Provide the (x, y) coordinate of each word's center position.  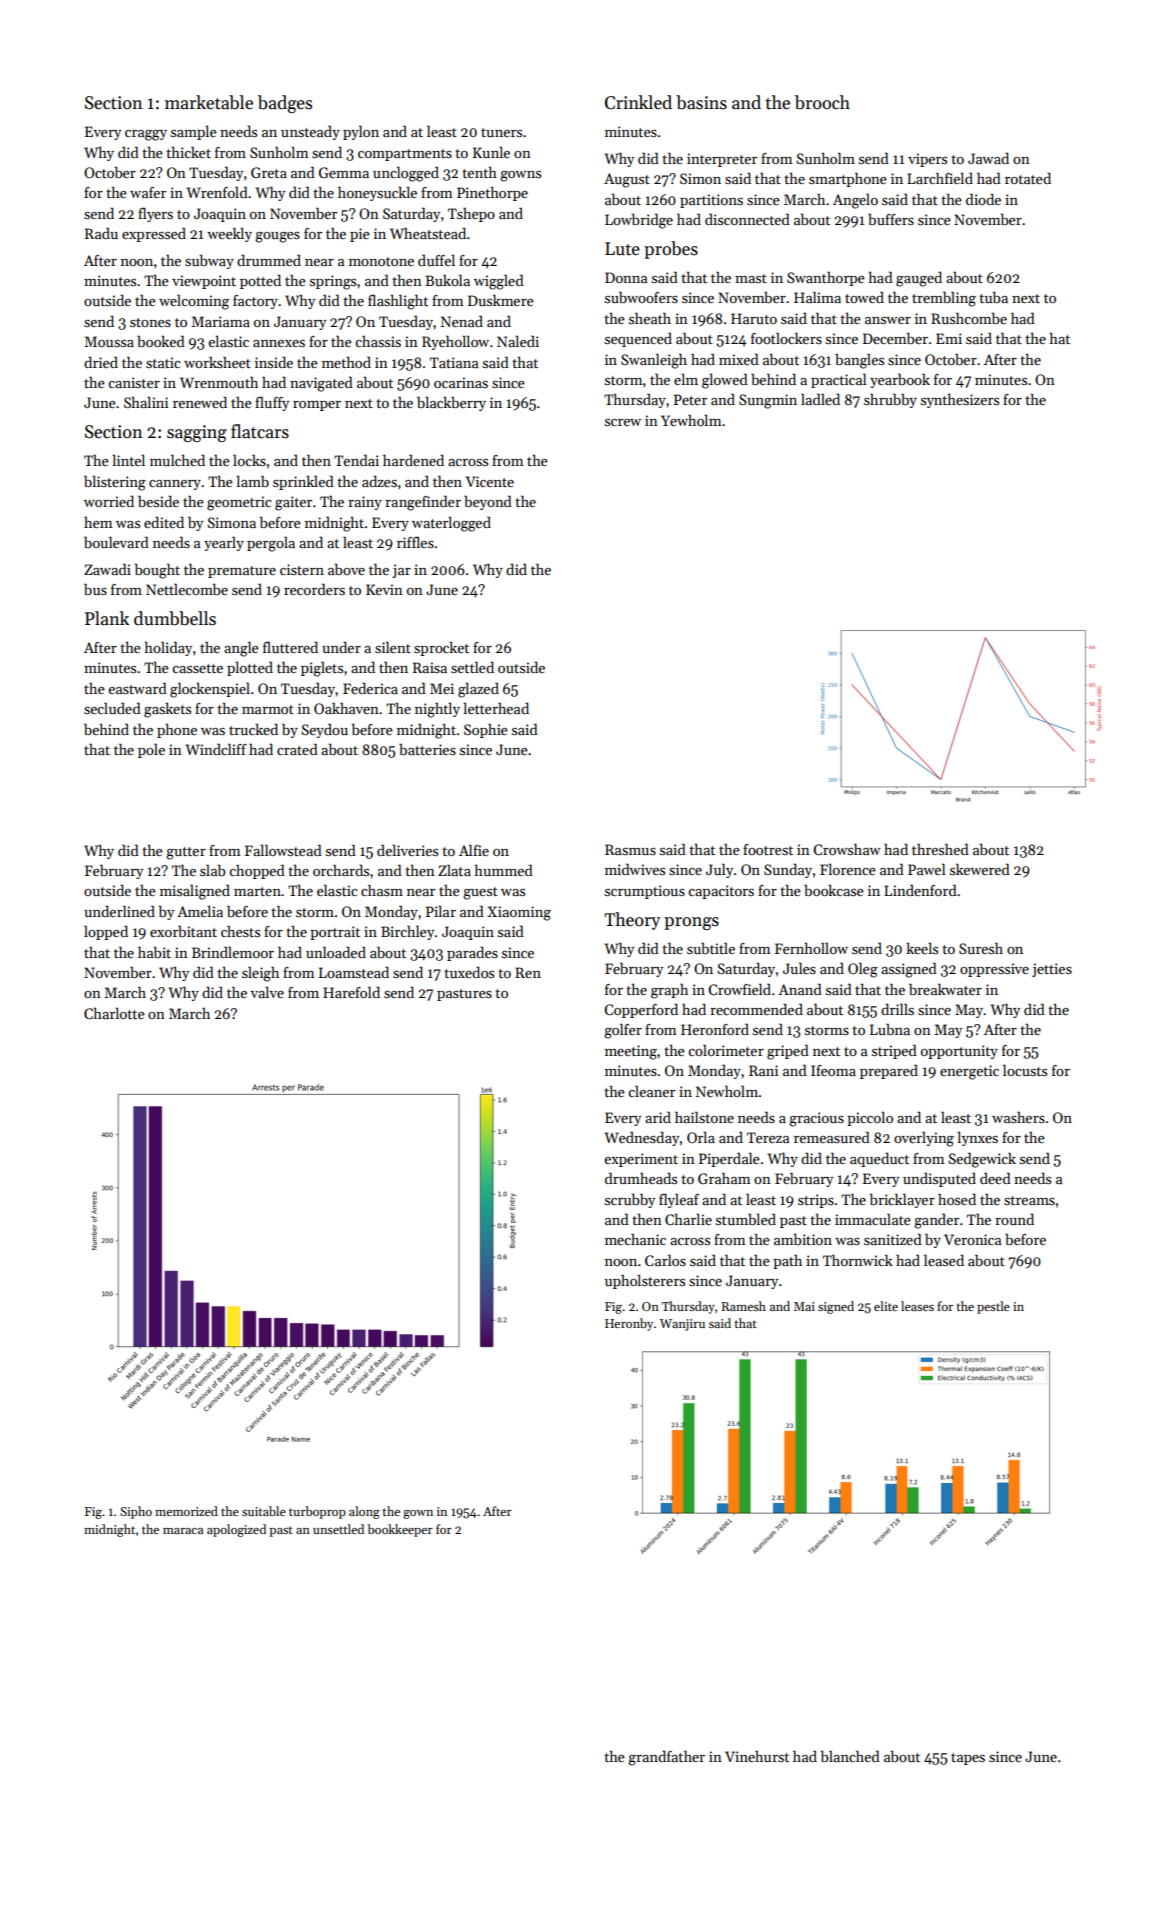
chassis (378, 341)
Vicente (490, 481)
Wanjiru (682, 1325)
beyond (488, 502)
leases (917, 1306)
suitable (264, 1511)
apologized (236, 1530)
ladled (820, 399)
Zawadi (107, 569)
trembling (944, 299)
